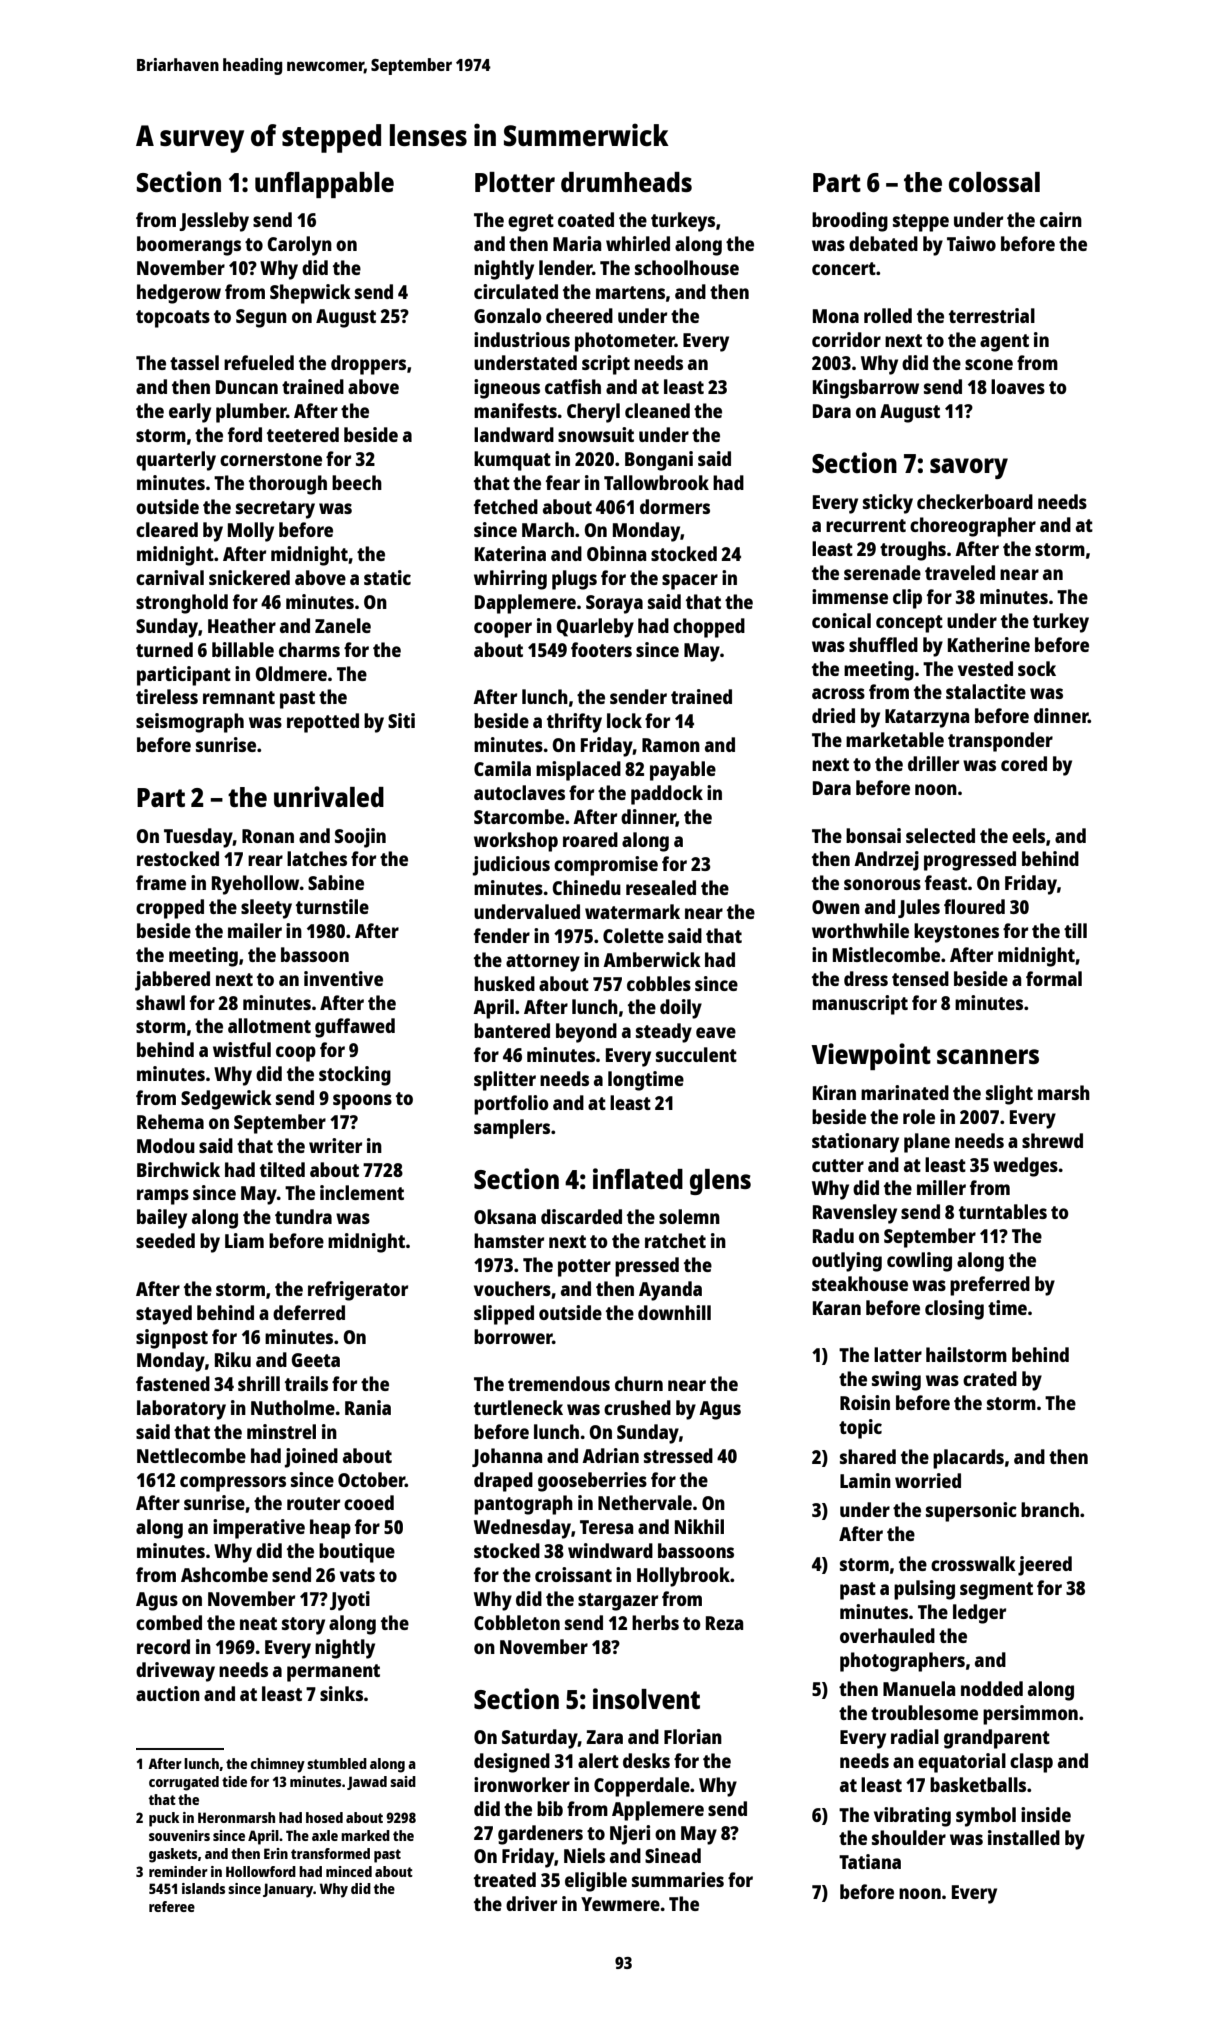 The width and height of the document is (1230, 2025). What do you see at coordinates (543, 963) in the document?
I see `attorney` at bounding box center [543, 963].
